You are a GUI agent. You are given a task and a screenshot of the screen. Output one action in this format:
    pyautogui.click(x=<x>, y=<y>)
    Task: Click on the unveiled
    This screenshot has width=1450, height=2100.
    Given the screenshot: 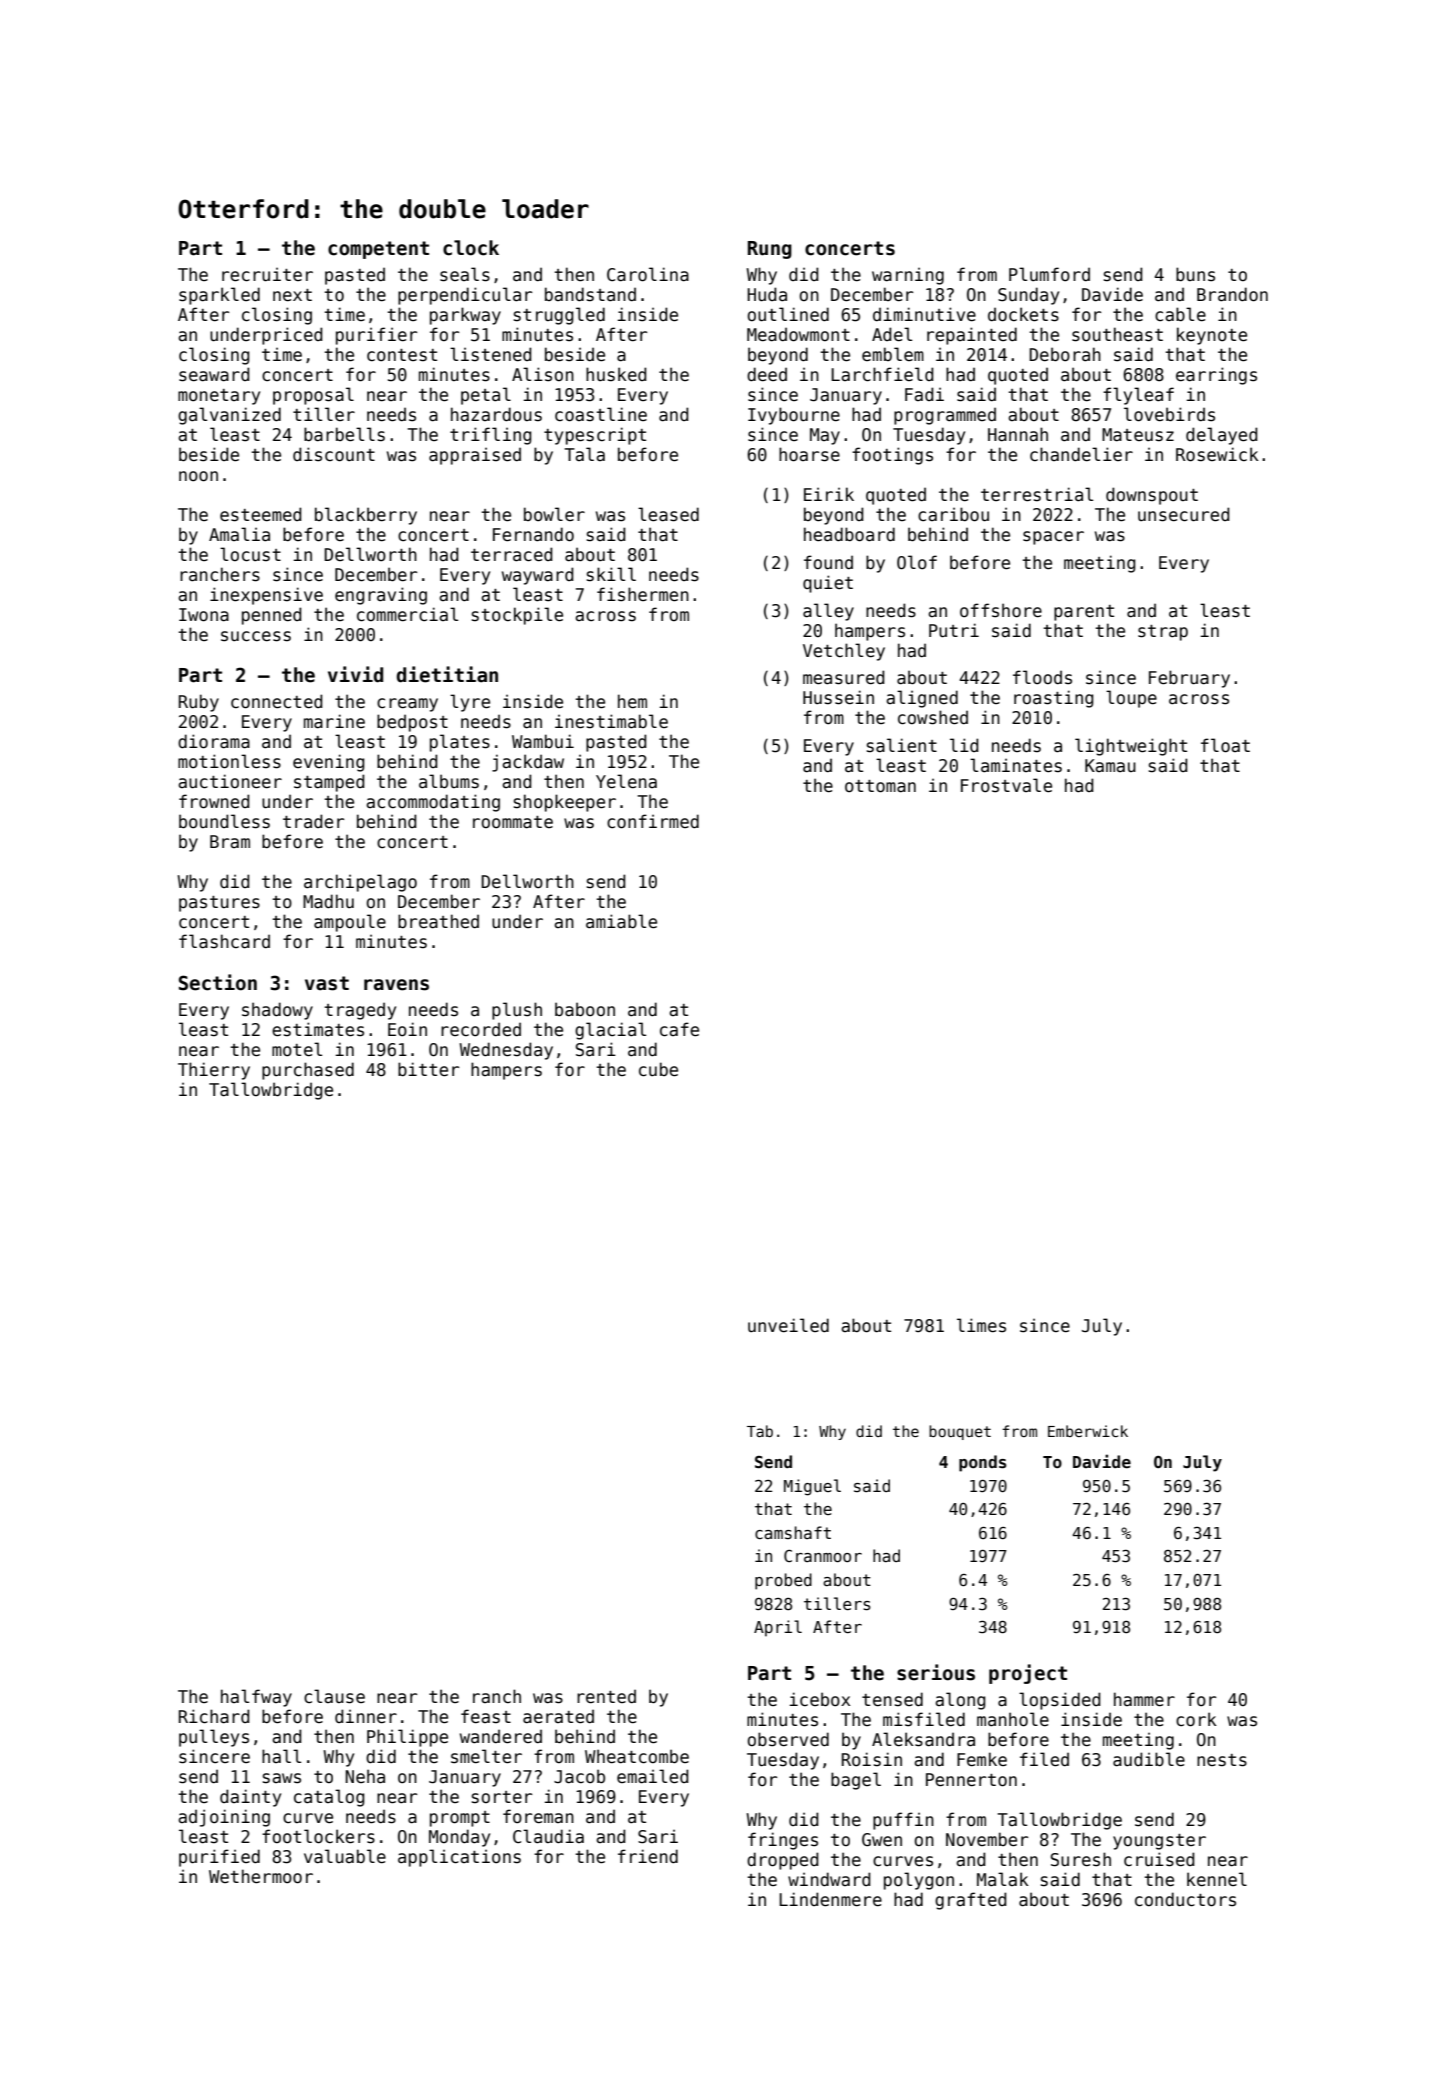 What is the action you would take?
    pyautogui.click(x=788, y=1325)
